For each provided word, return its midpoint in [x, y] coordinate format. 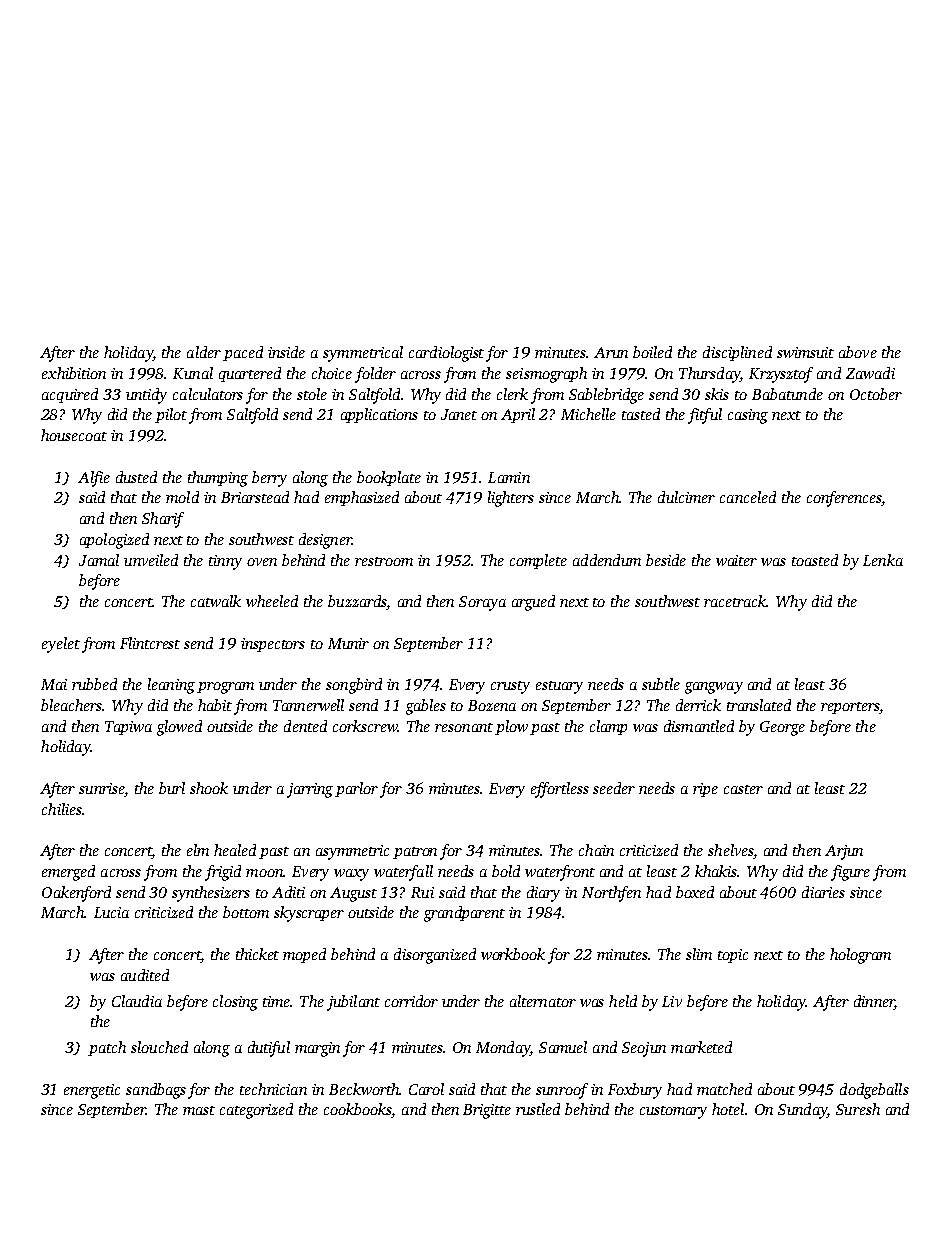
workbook [513, 954]
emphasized [362, 498]
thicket [257, 954]
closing [235, 1003]
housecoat [74, 435]
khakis [716, 871]
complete [538, 561]
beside [666, 560]
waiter [736, 560]
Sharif [163, 520]
